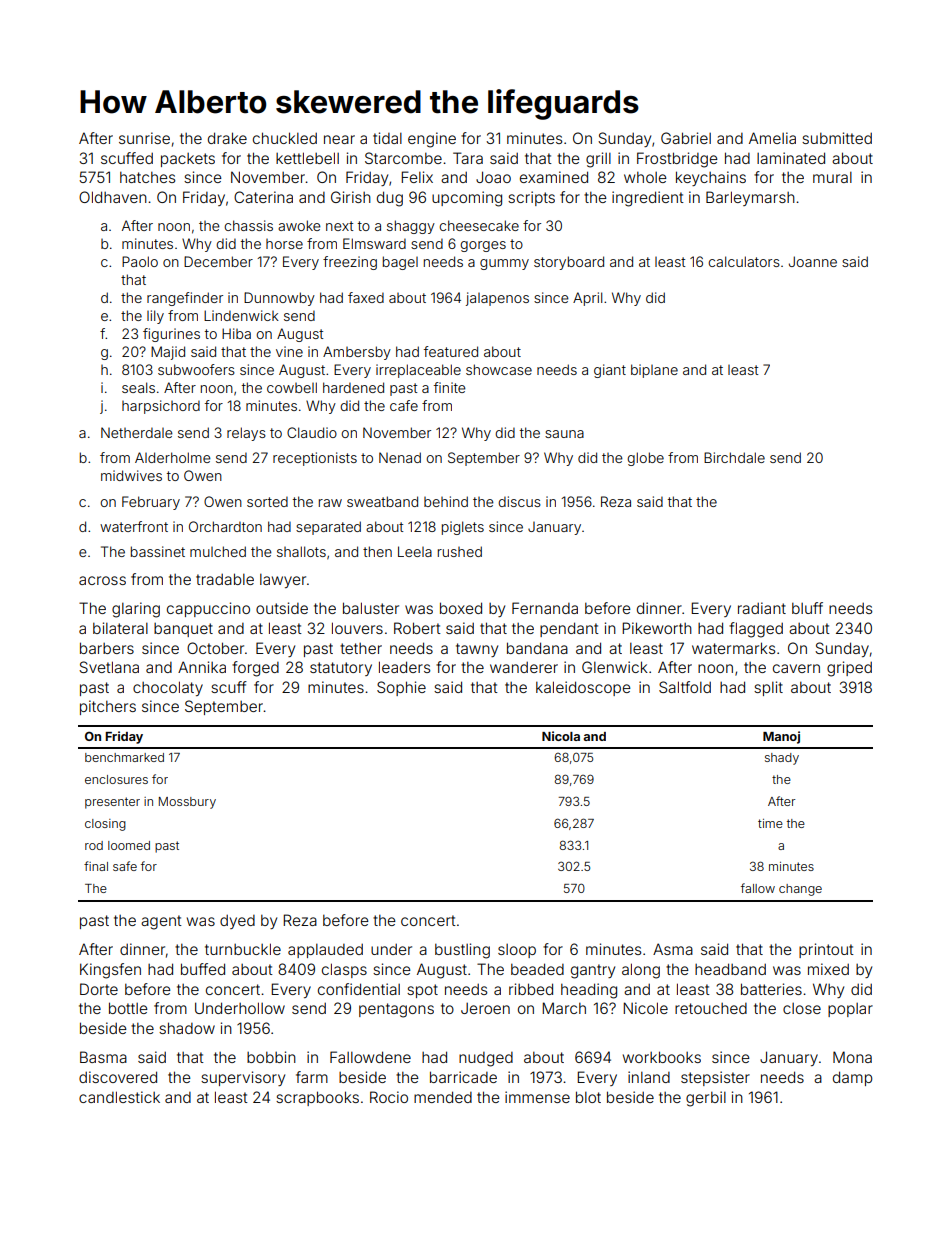 Image resolution: width=952 pixels, height=1233 pixels. Describe the element at coordinates (734, 457) in the image. I see `Birchdale` at that location.
